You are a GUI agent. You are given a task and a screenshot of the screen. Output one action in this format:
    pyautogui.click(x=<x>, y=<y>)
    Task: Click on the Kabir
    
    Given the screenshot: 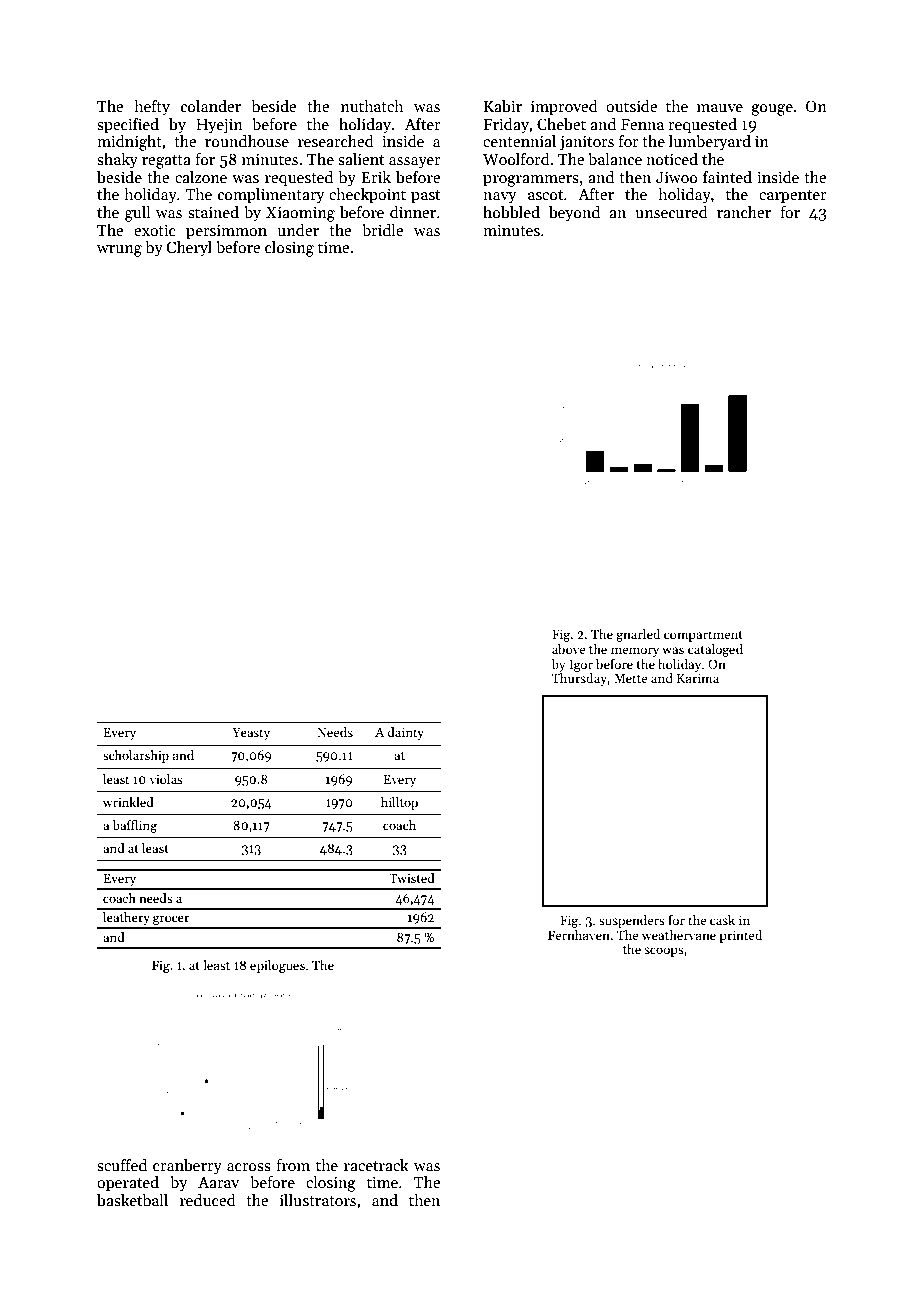 What is the action you would take?
    pyautogui.click(x=503, y=106)
